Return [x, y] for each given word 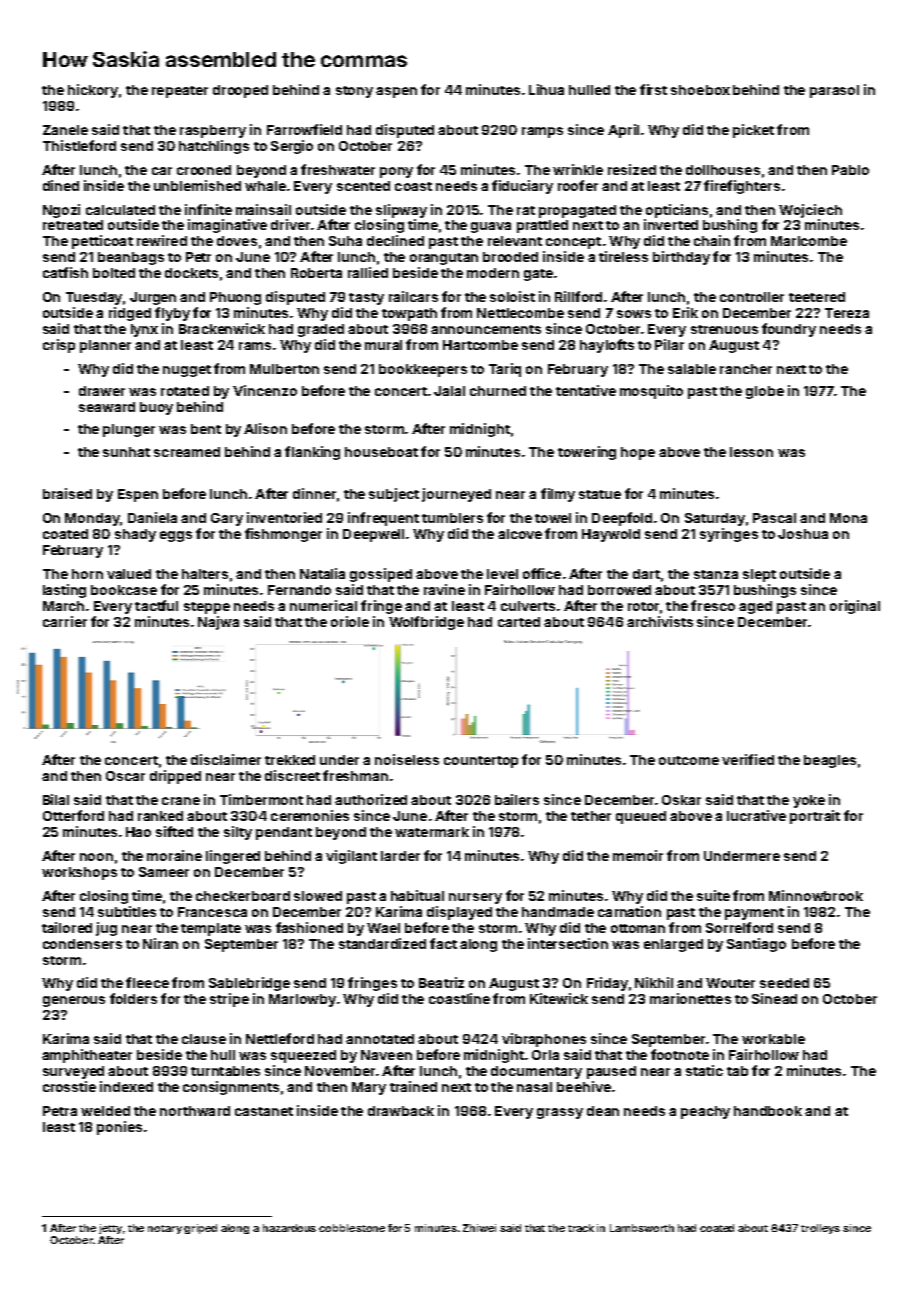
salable [692, 369]
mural [383, 345]
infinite [208, 209]
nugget [187, 371]
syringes [729, 535]
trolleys [820, 1229]
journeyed [456, 495]
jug [106, 929]
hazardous [289, 1228]
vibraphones [544, 1040]
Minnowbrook [816, 895]
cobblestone [352, 1228]
